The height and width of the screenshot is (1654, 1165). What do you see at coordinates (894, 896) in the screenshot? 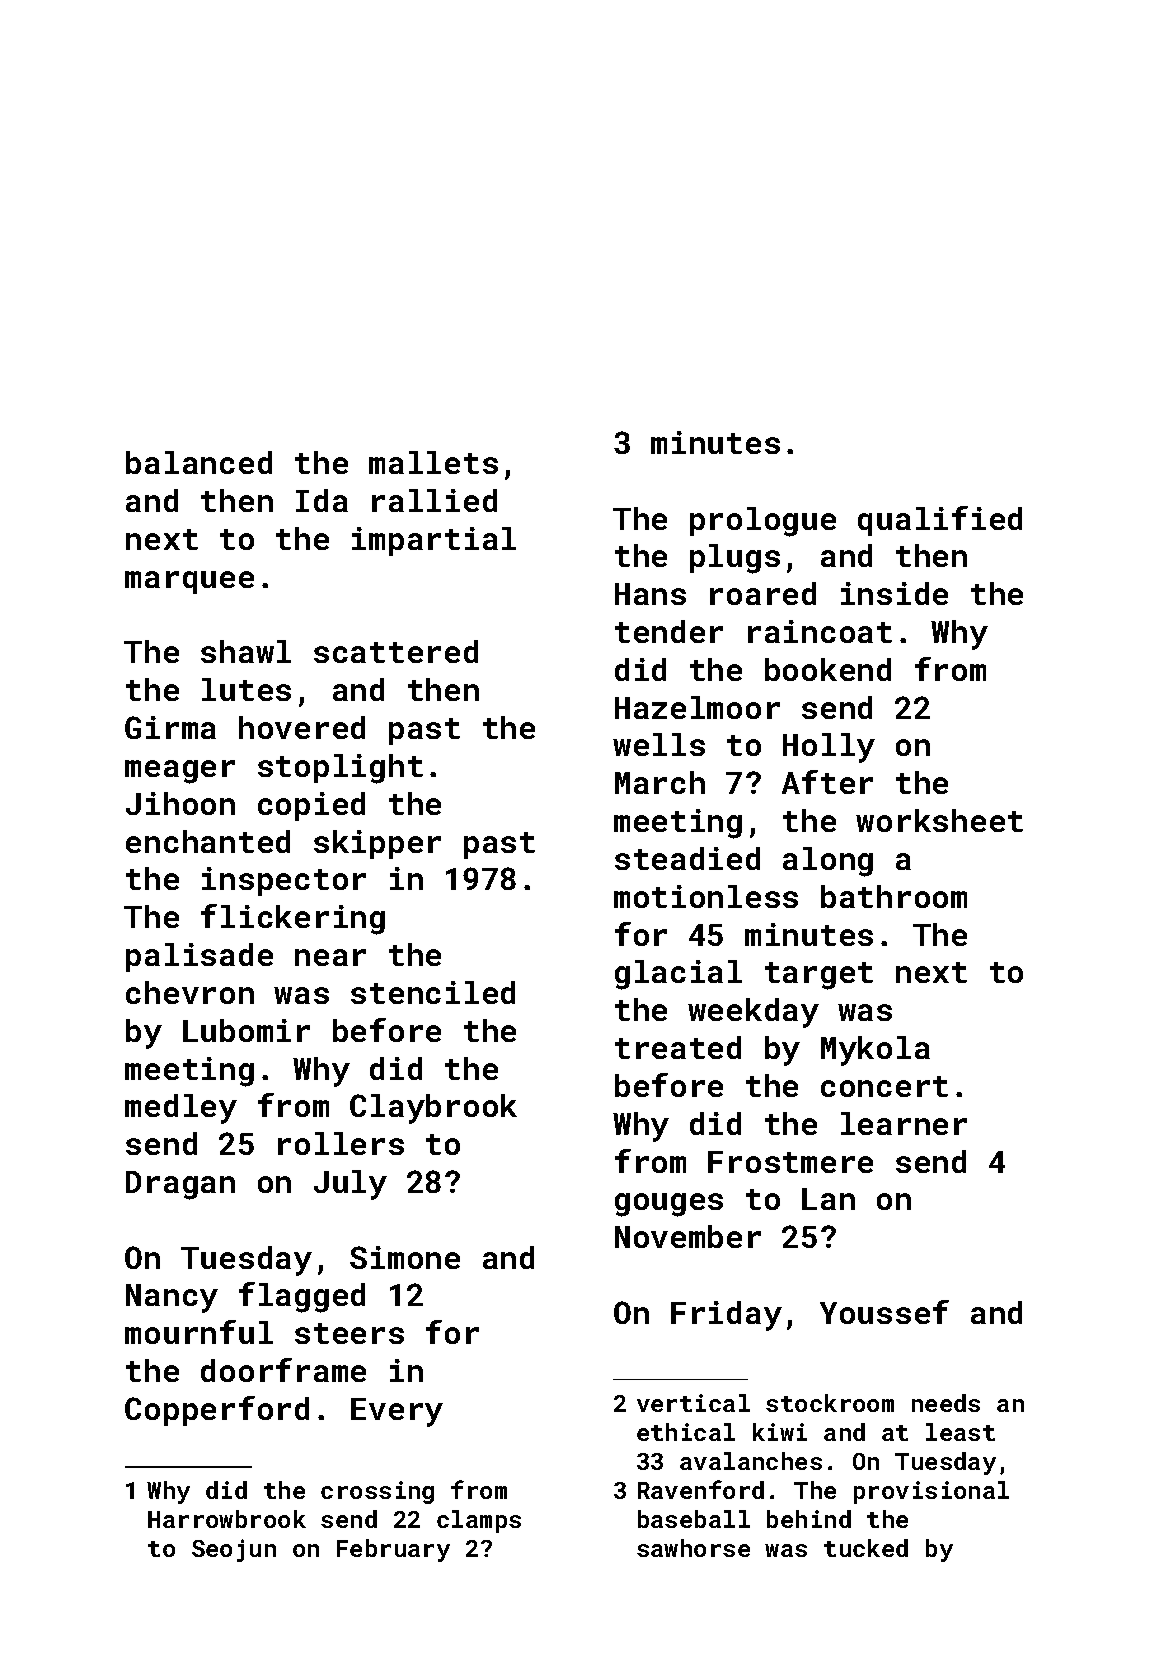
I see `bathroom` at bounding box center [894, 896].
